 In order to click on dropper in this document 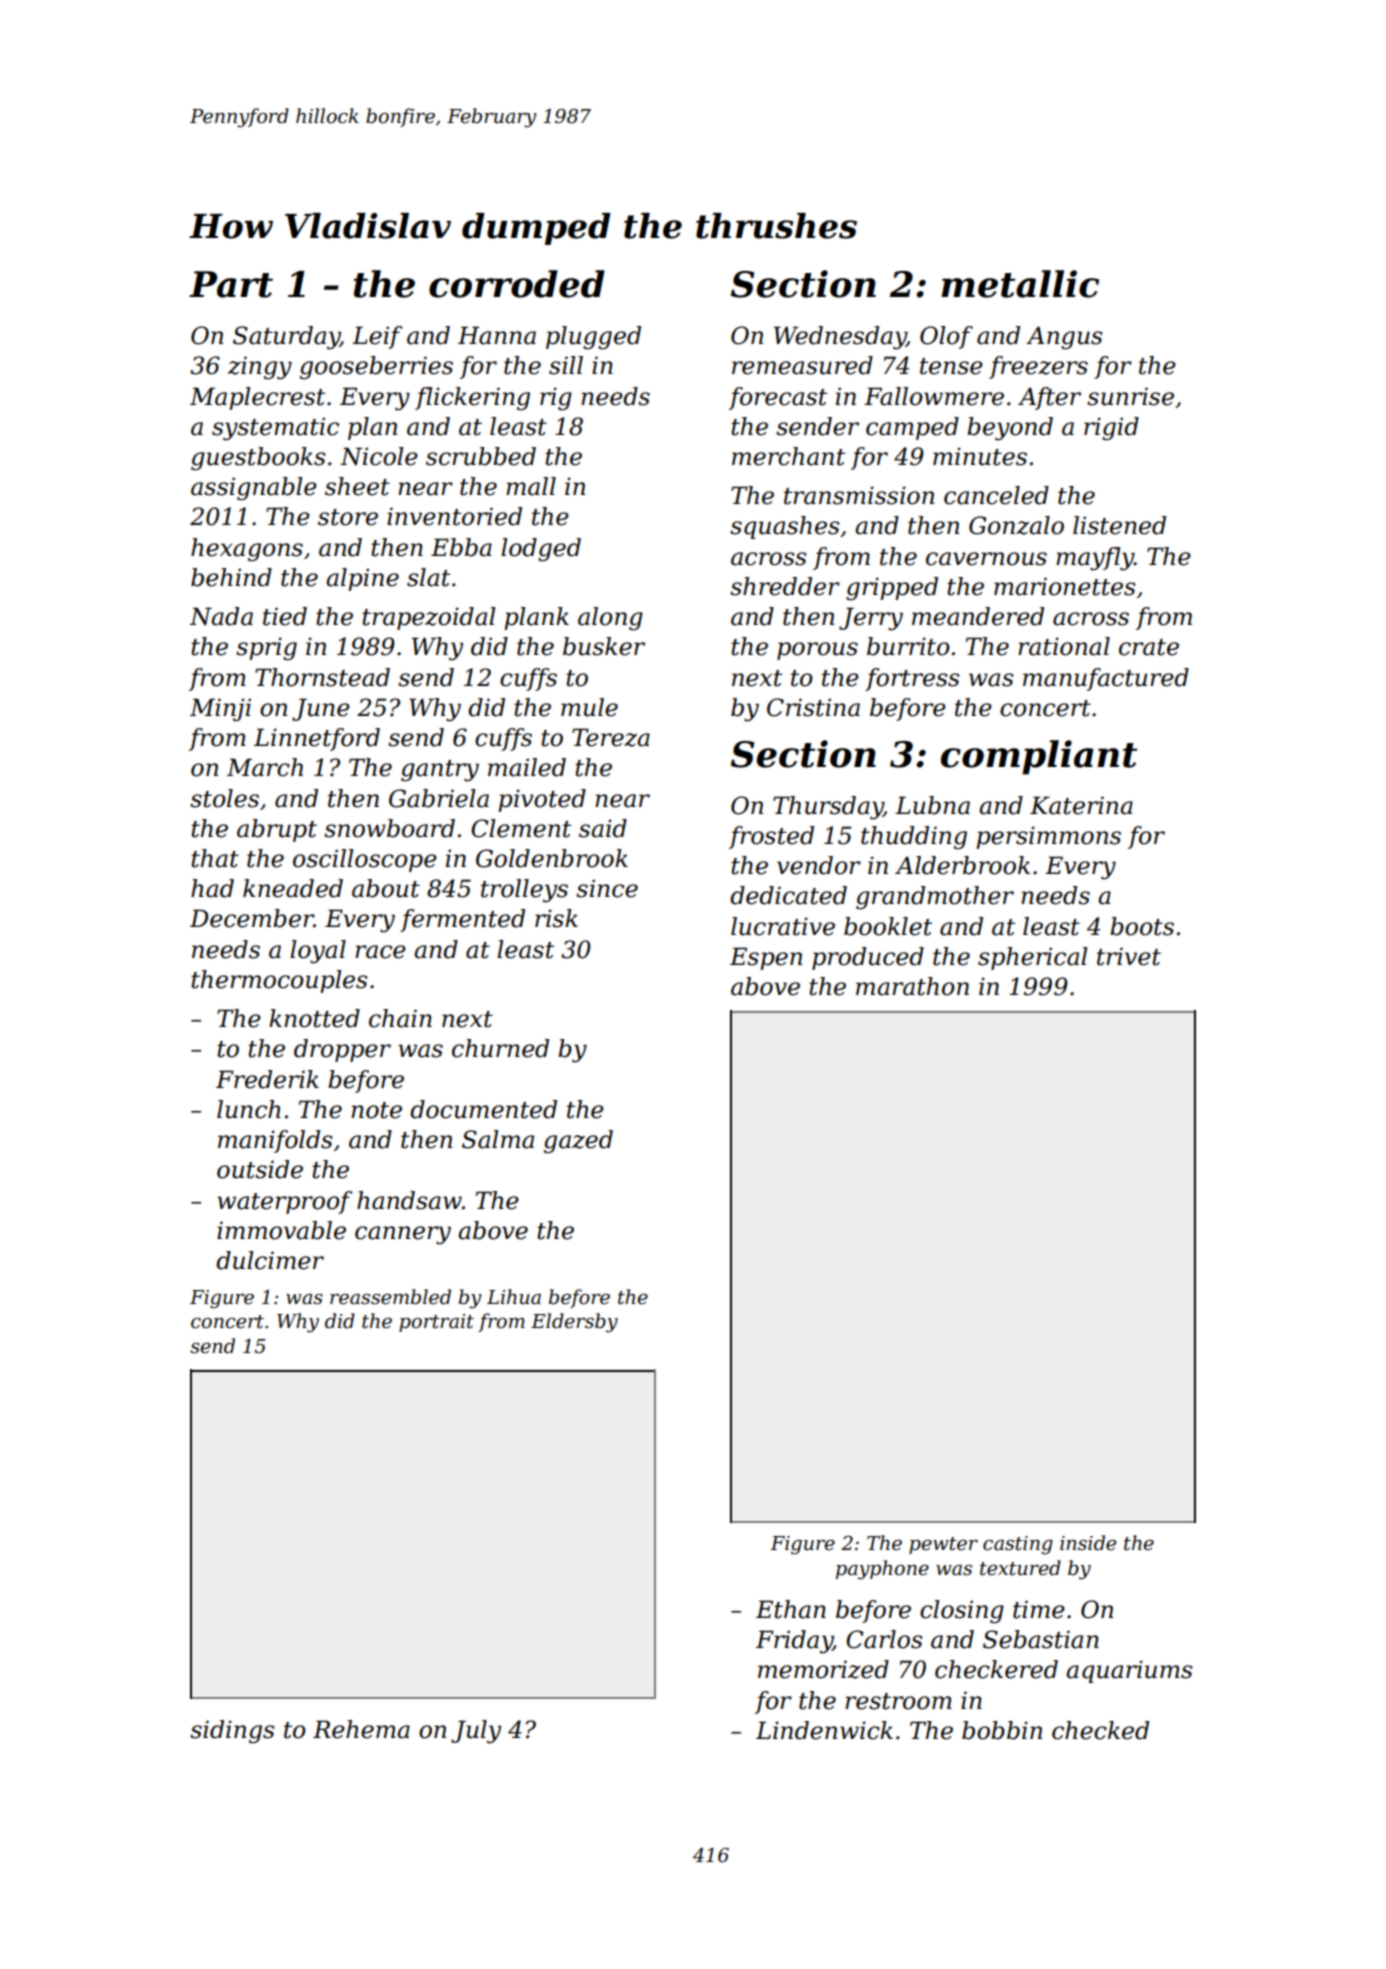, I will do `click(342, 1050)`.
